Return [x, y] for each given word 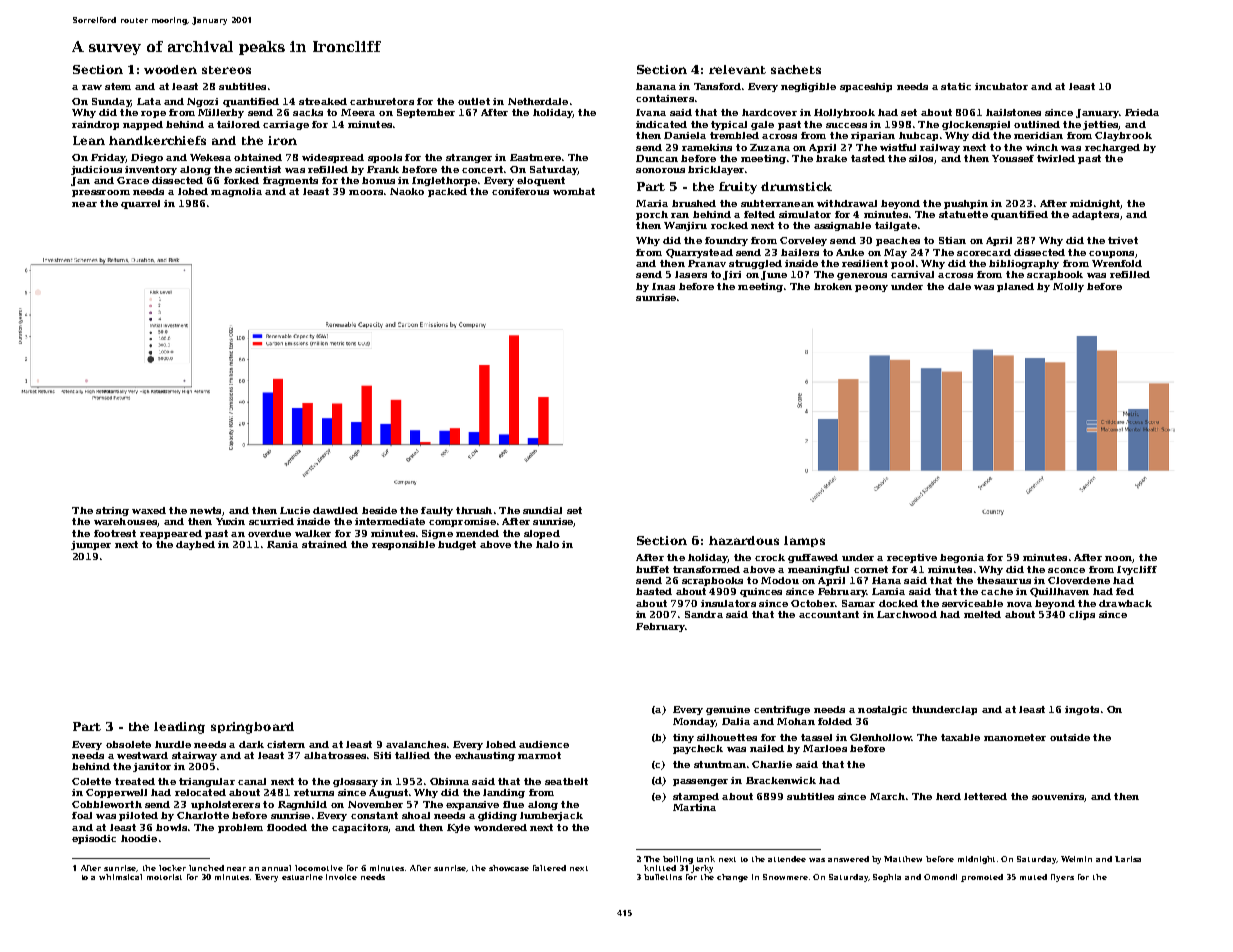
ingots [1082, 710]
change [732, 878]
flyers [1062, 878]
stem [118, 86]
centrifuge [782, 710]
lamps [804, 541]
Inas [663, 286]
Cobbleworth [107, 804]
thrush [474, 510]
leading [179, 728]
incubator [1001, 86]
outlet [474, 101]
